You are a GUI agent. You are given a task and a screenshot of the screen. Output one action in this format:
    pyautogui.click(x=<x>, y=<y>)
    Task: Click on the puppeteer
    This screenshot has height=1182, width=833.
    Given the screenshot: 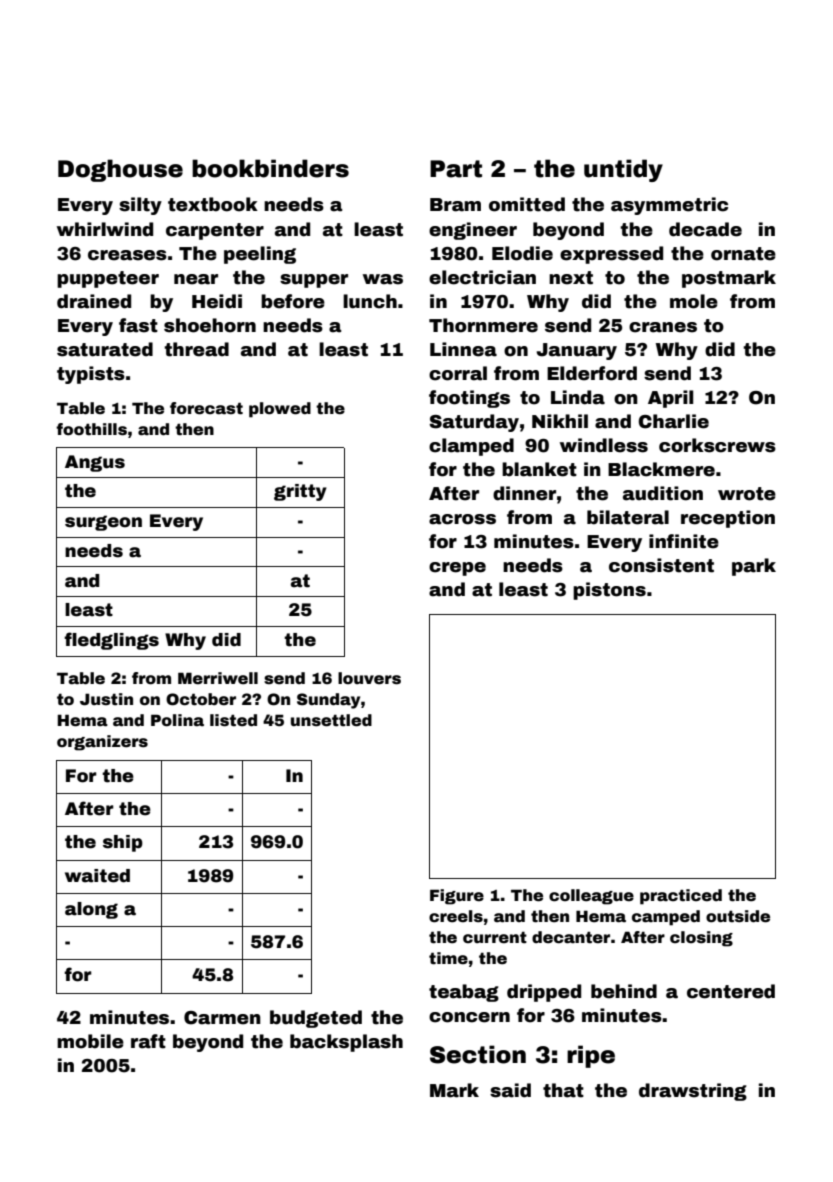 What is the action you would take?
    pyautogui.click(x=108, y=279)
